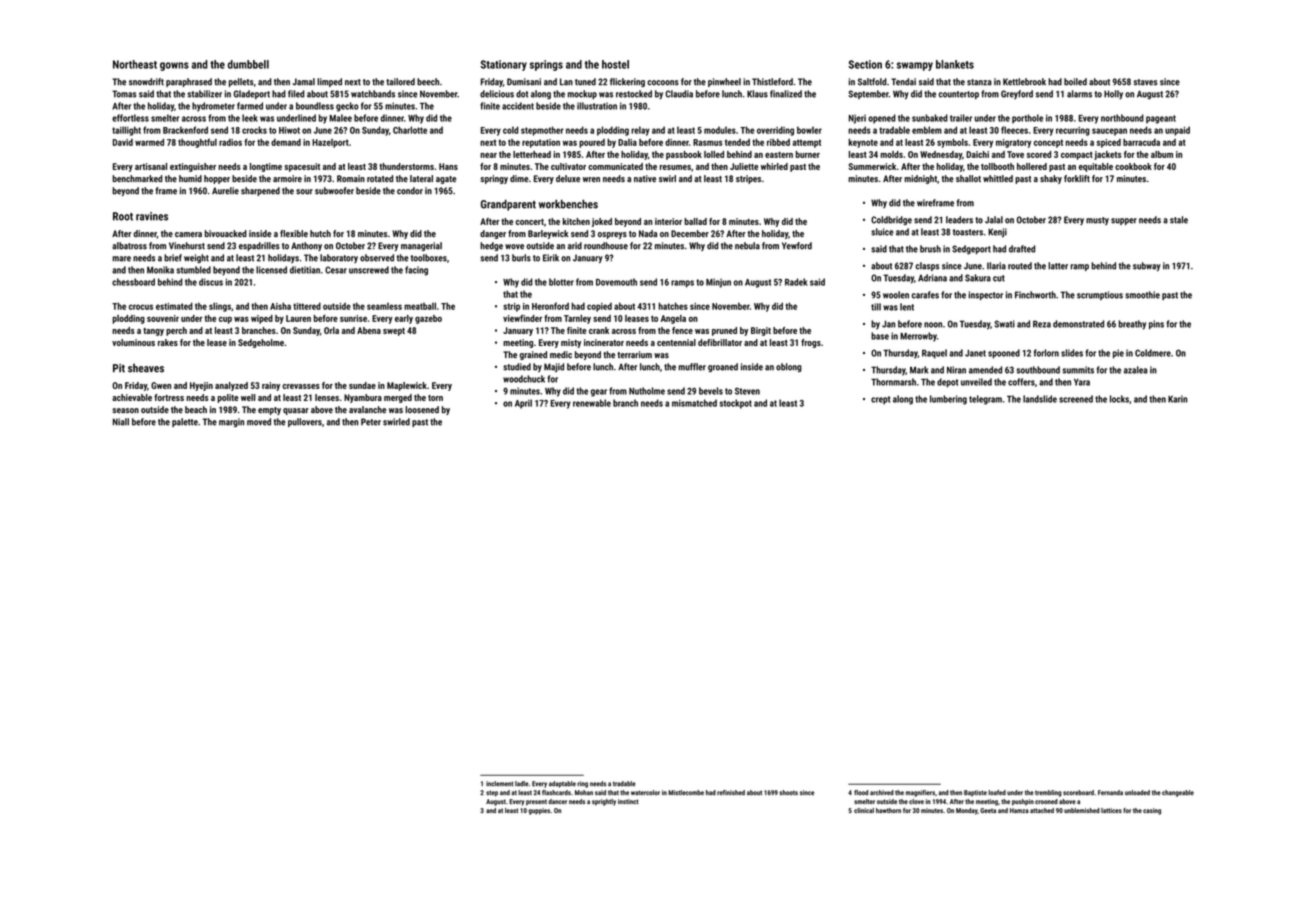 The width and height of the screenshot is (1308, 924). Describe the element at coordinates (1075, 82) in the screenshot. I see `boiled` at that location.
